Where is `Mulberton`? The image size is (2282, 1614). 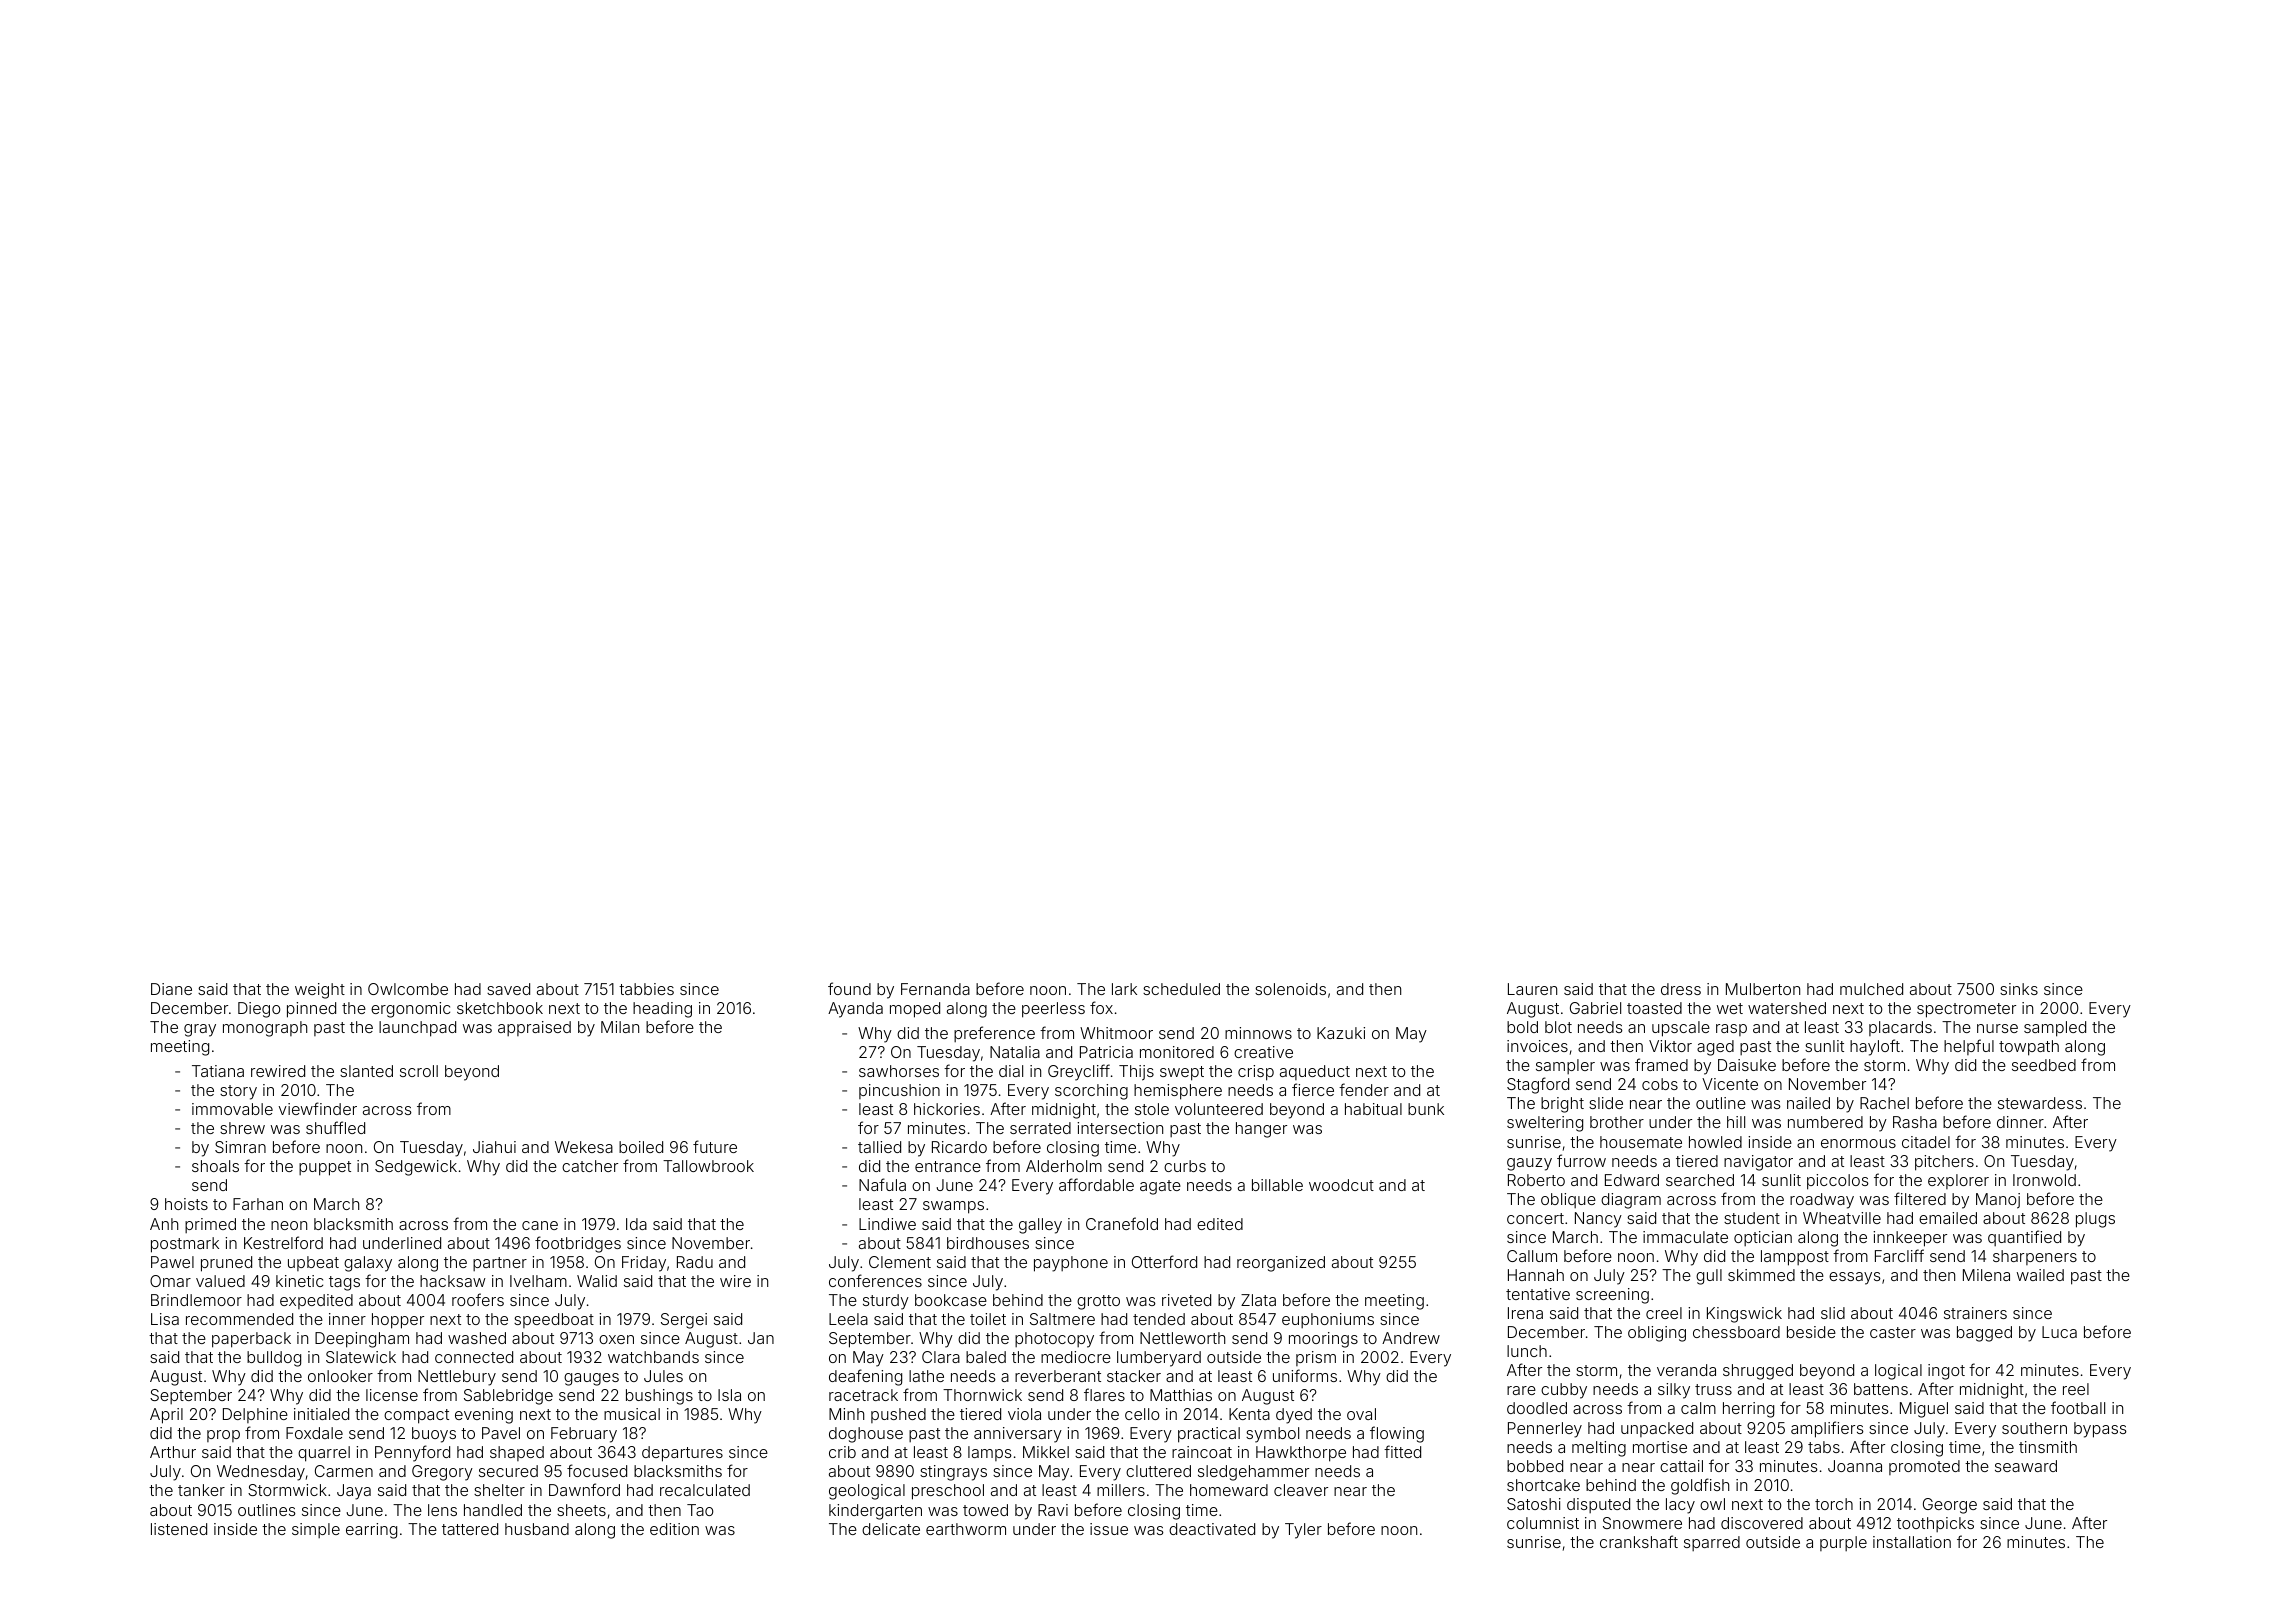
Mulberton is located at coordinates (1763, 989).
